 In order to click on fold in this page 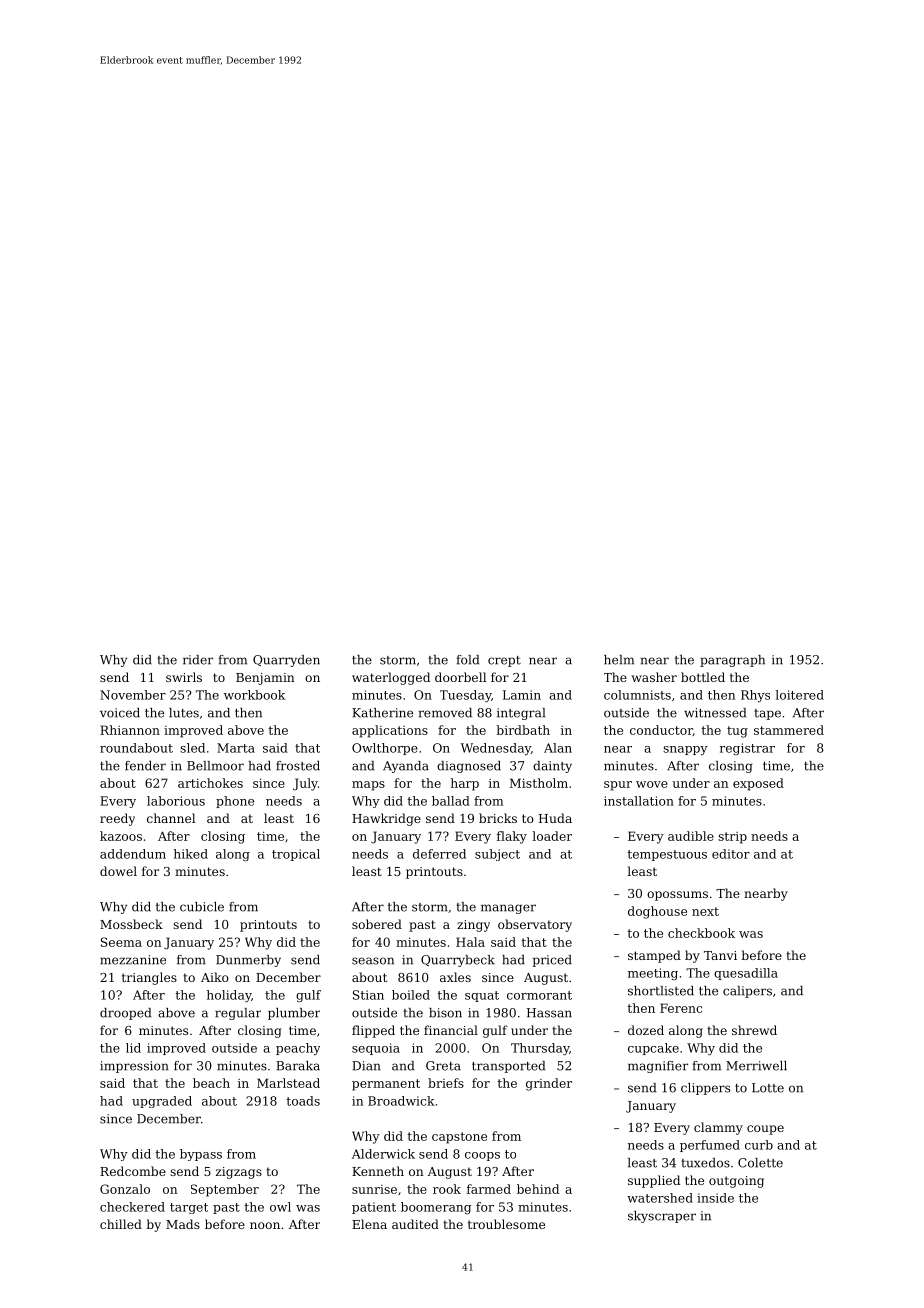, I will do `click(468, 660)`.
